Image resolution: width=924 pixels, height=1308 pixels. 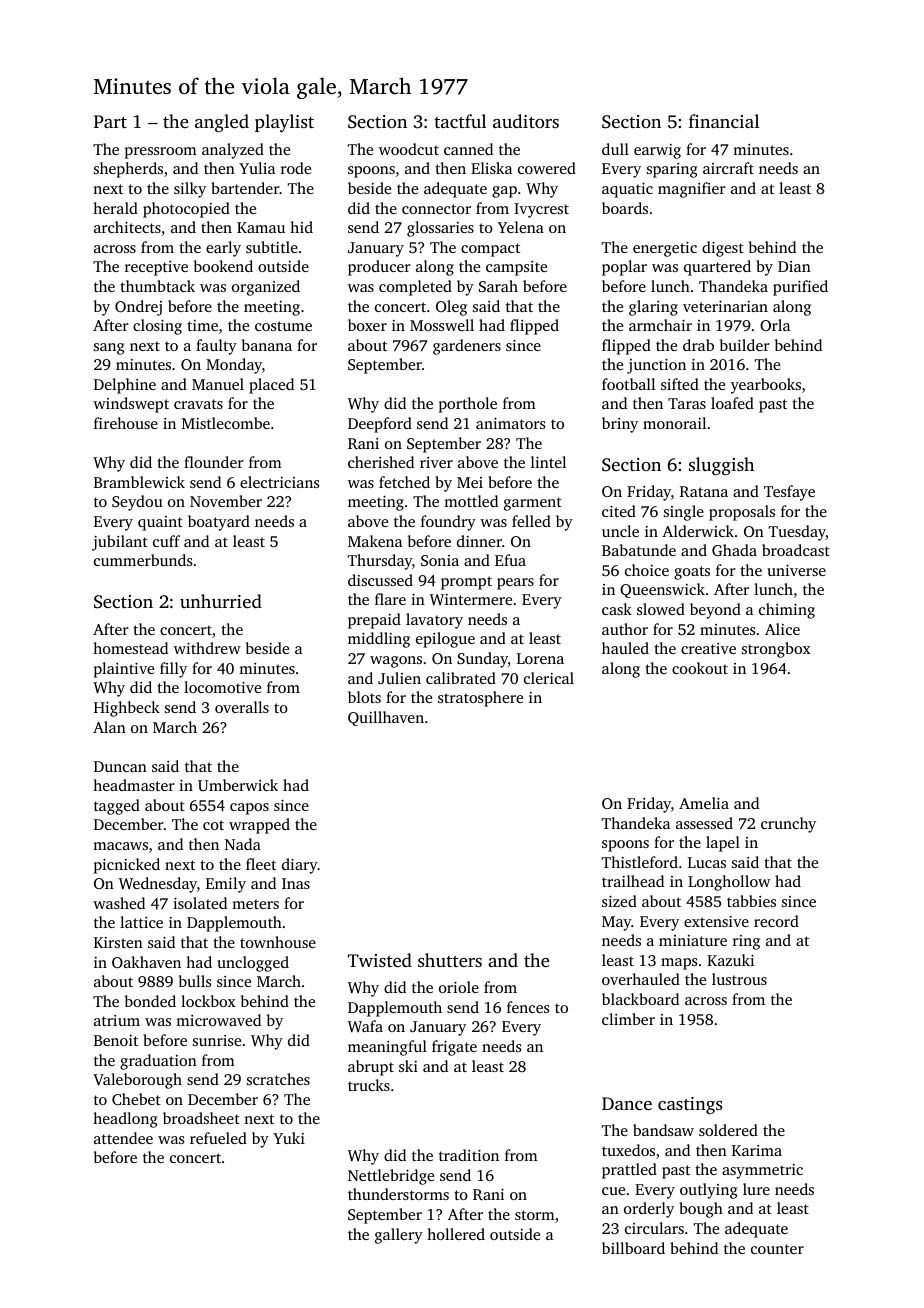 What do you see at coordinates (146, 962) in the screenshot?
I see `Oakhaven` at bounding box center [146, 962].
